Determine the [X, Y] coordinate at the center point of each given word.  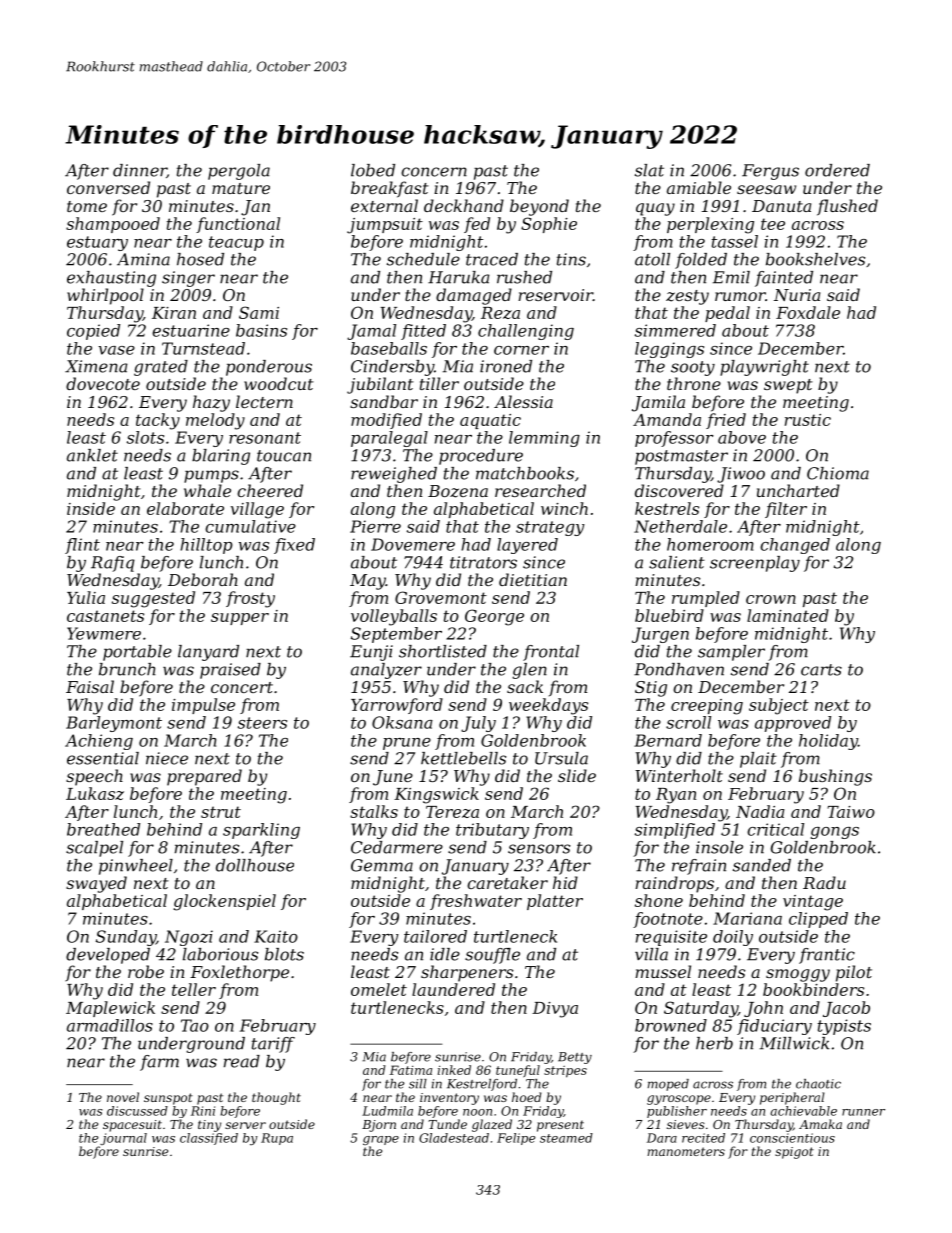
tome [87, 206]
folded [701, 261]
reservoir [555, 295]
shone [659, 900]
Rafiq [113, 564]
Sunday [126, 938]
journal [123, 1139]
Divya [555, 1010]
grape [381, 1140]
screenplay [755, 564]
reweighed [394, 475]
